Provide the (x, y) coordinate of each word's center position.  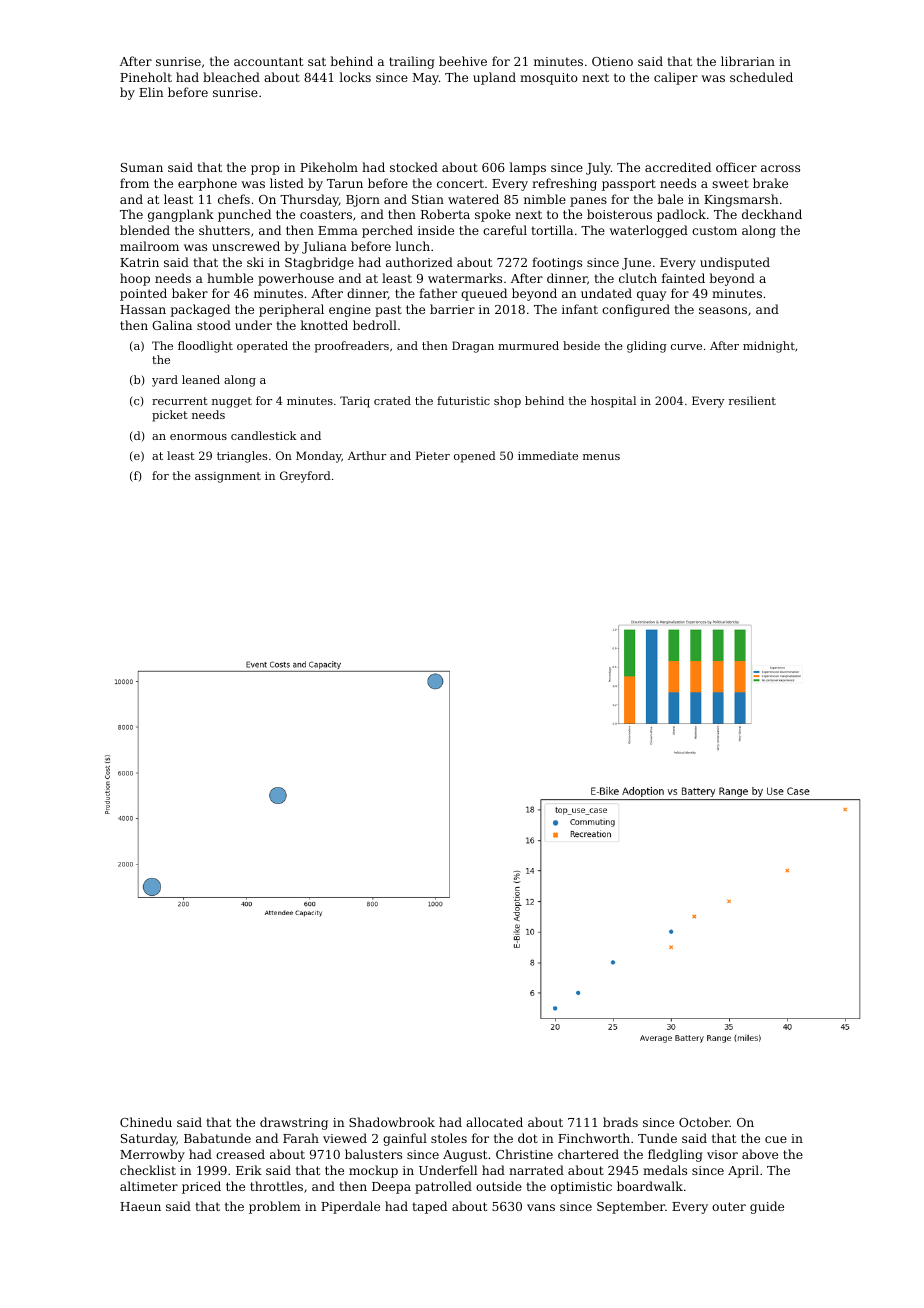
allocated (494, 1122)
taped (429, 1207)
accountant (268, 61)
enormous (198, 437)
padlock (681, 215)
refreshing (564, 184)
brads (620, 1122)
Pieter (433, 455)
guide (767, 1207)
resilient (752, 400)
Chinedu (146, 1122)
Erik (249, 1170)
